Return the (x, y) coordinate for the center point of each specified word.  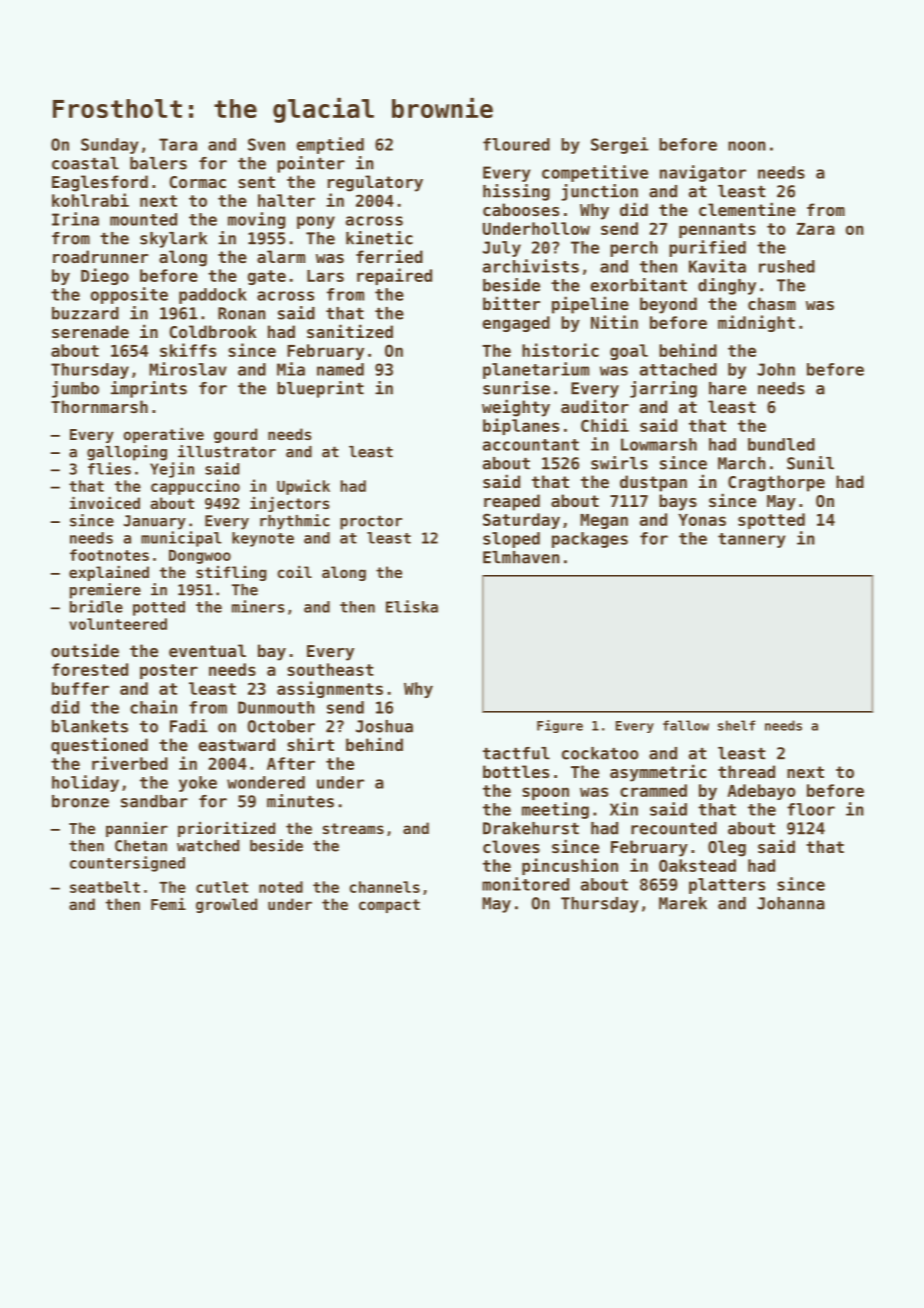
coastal (85, 163)
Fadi (189, 726)
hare (727, 388)
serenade (90, 331)
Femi (168, 904)
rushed (787, 266)
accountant (531, 445)
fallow (686, 725)
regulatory (375, 183)
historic (560, 350)
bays (678, 502)
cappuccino (195, 487)
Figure (560, 726)
